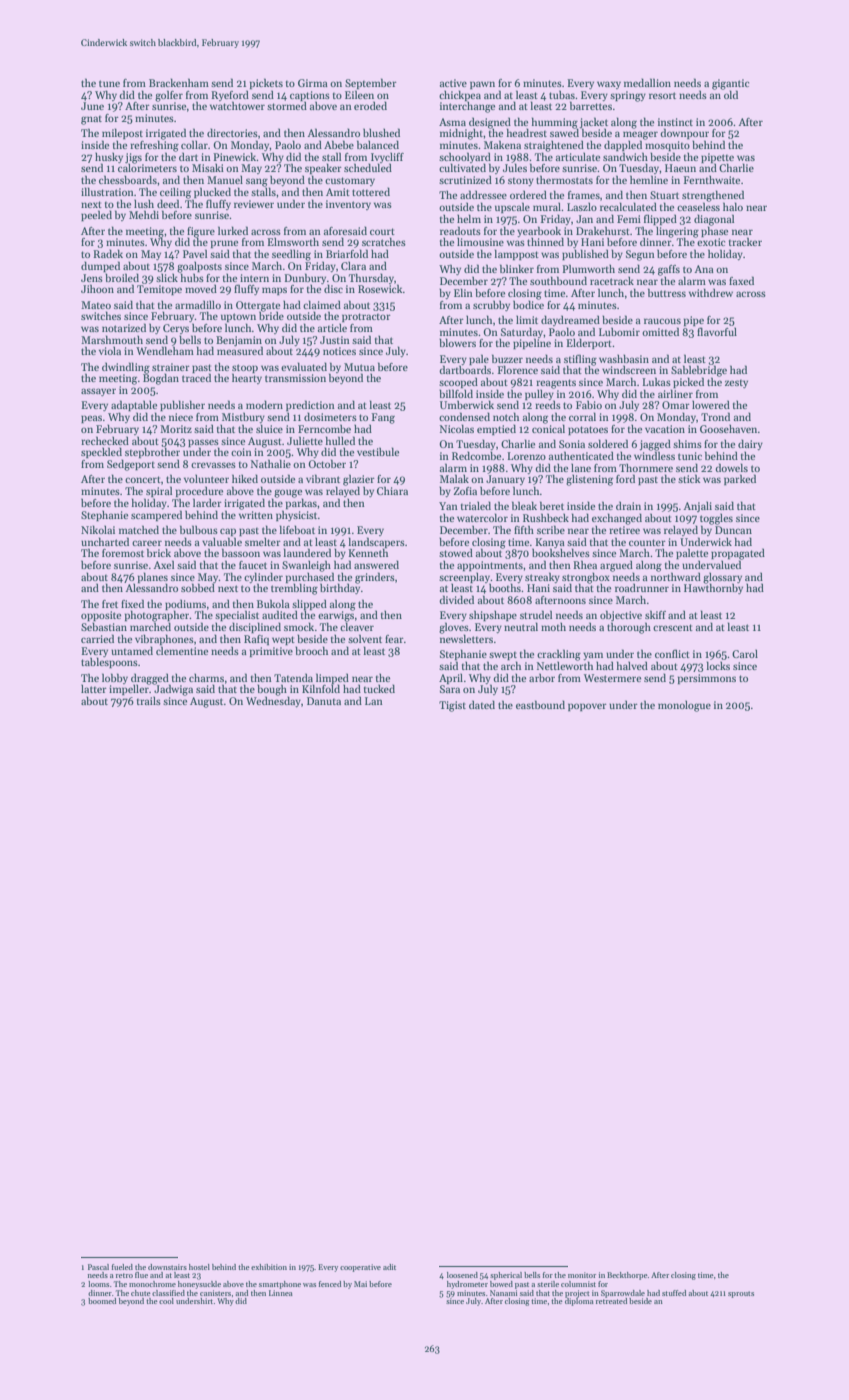  Describe the element at coordinates (674, 1293) in the screenshot. I see `stuffed` at that location.
